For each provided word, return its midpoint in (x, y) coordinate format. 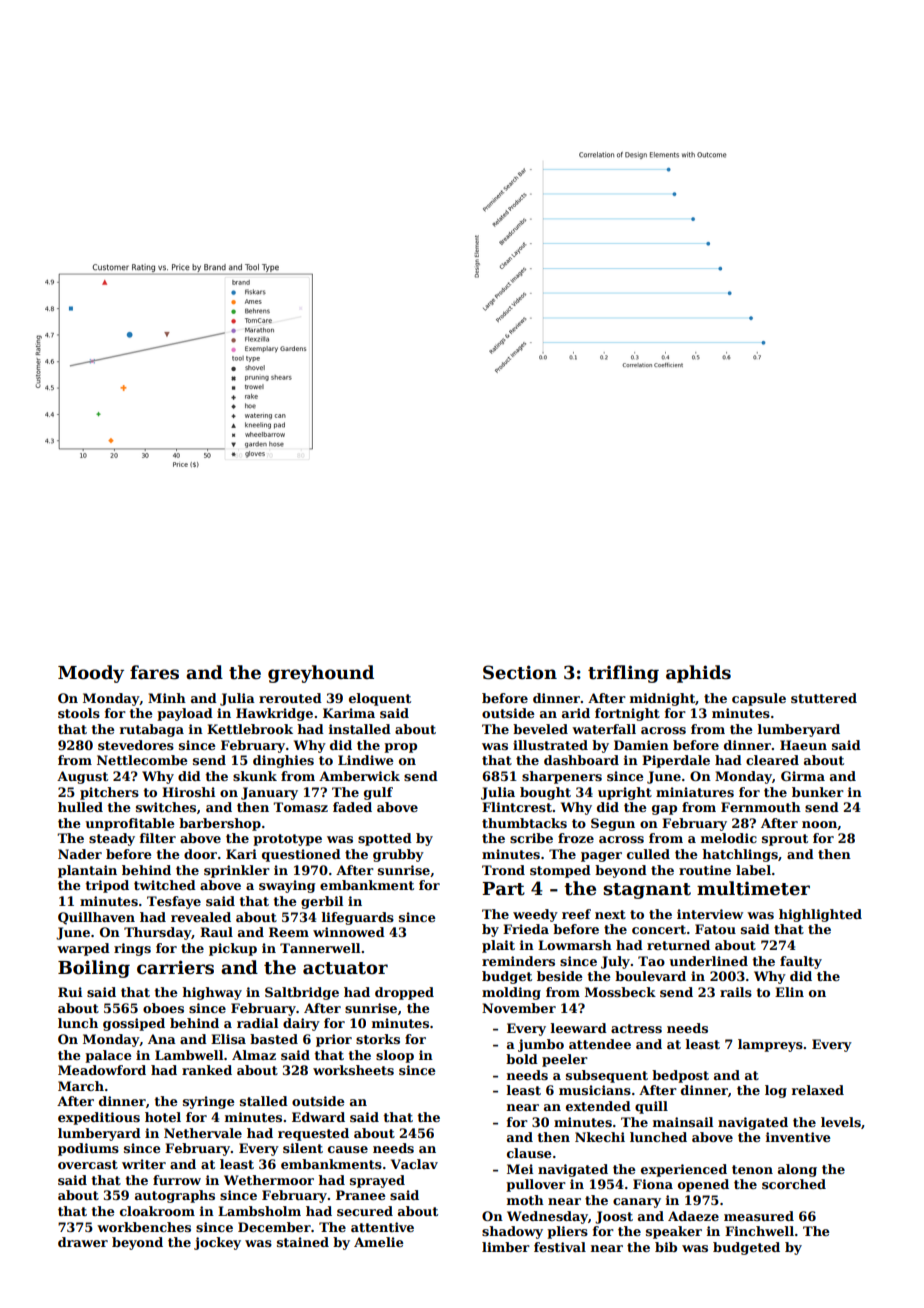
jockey (217, 1243)
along (797, 1170)
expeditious (99, 1118)
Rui (70, 992)
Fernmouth (761, 807)
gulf (378, 793)
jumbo (541, 1045)
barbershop (220, 824)
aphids (698, 674)
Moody (91, 674)
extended (598, 1106)
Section (520, 672)
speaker (674, 1232)
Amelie (379, 1242)
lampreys (770, 1045)
